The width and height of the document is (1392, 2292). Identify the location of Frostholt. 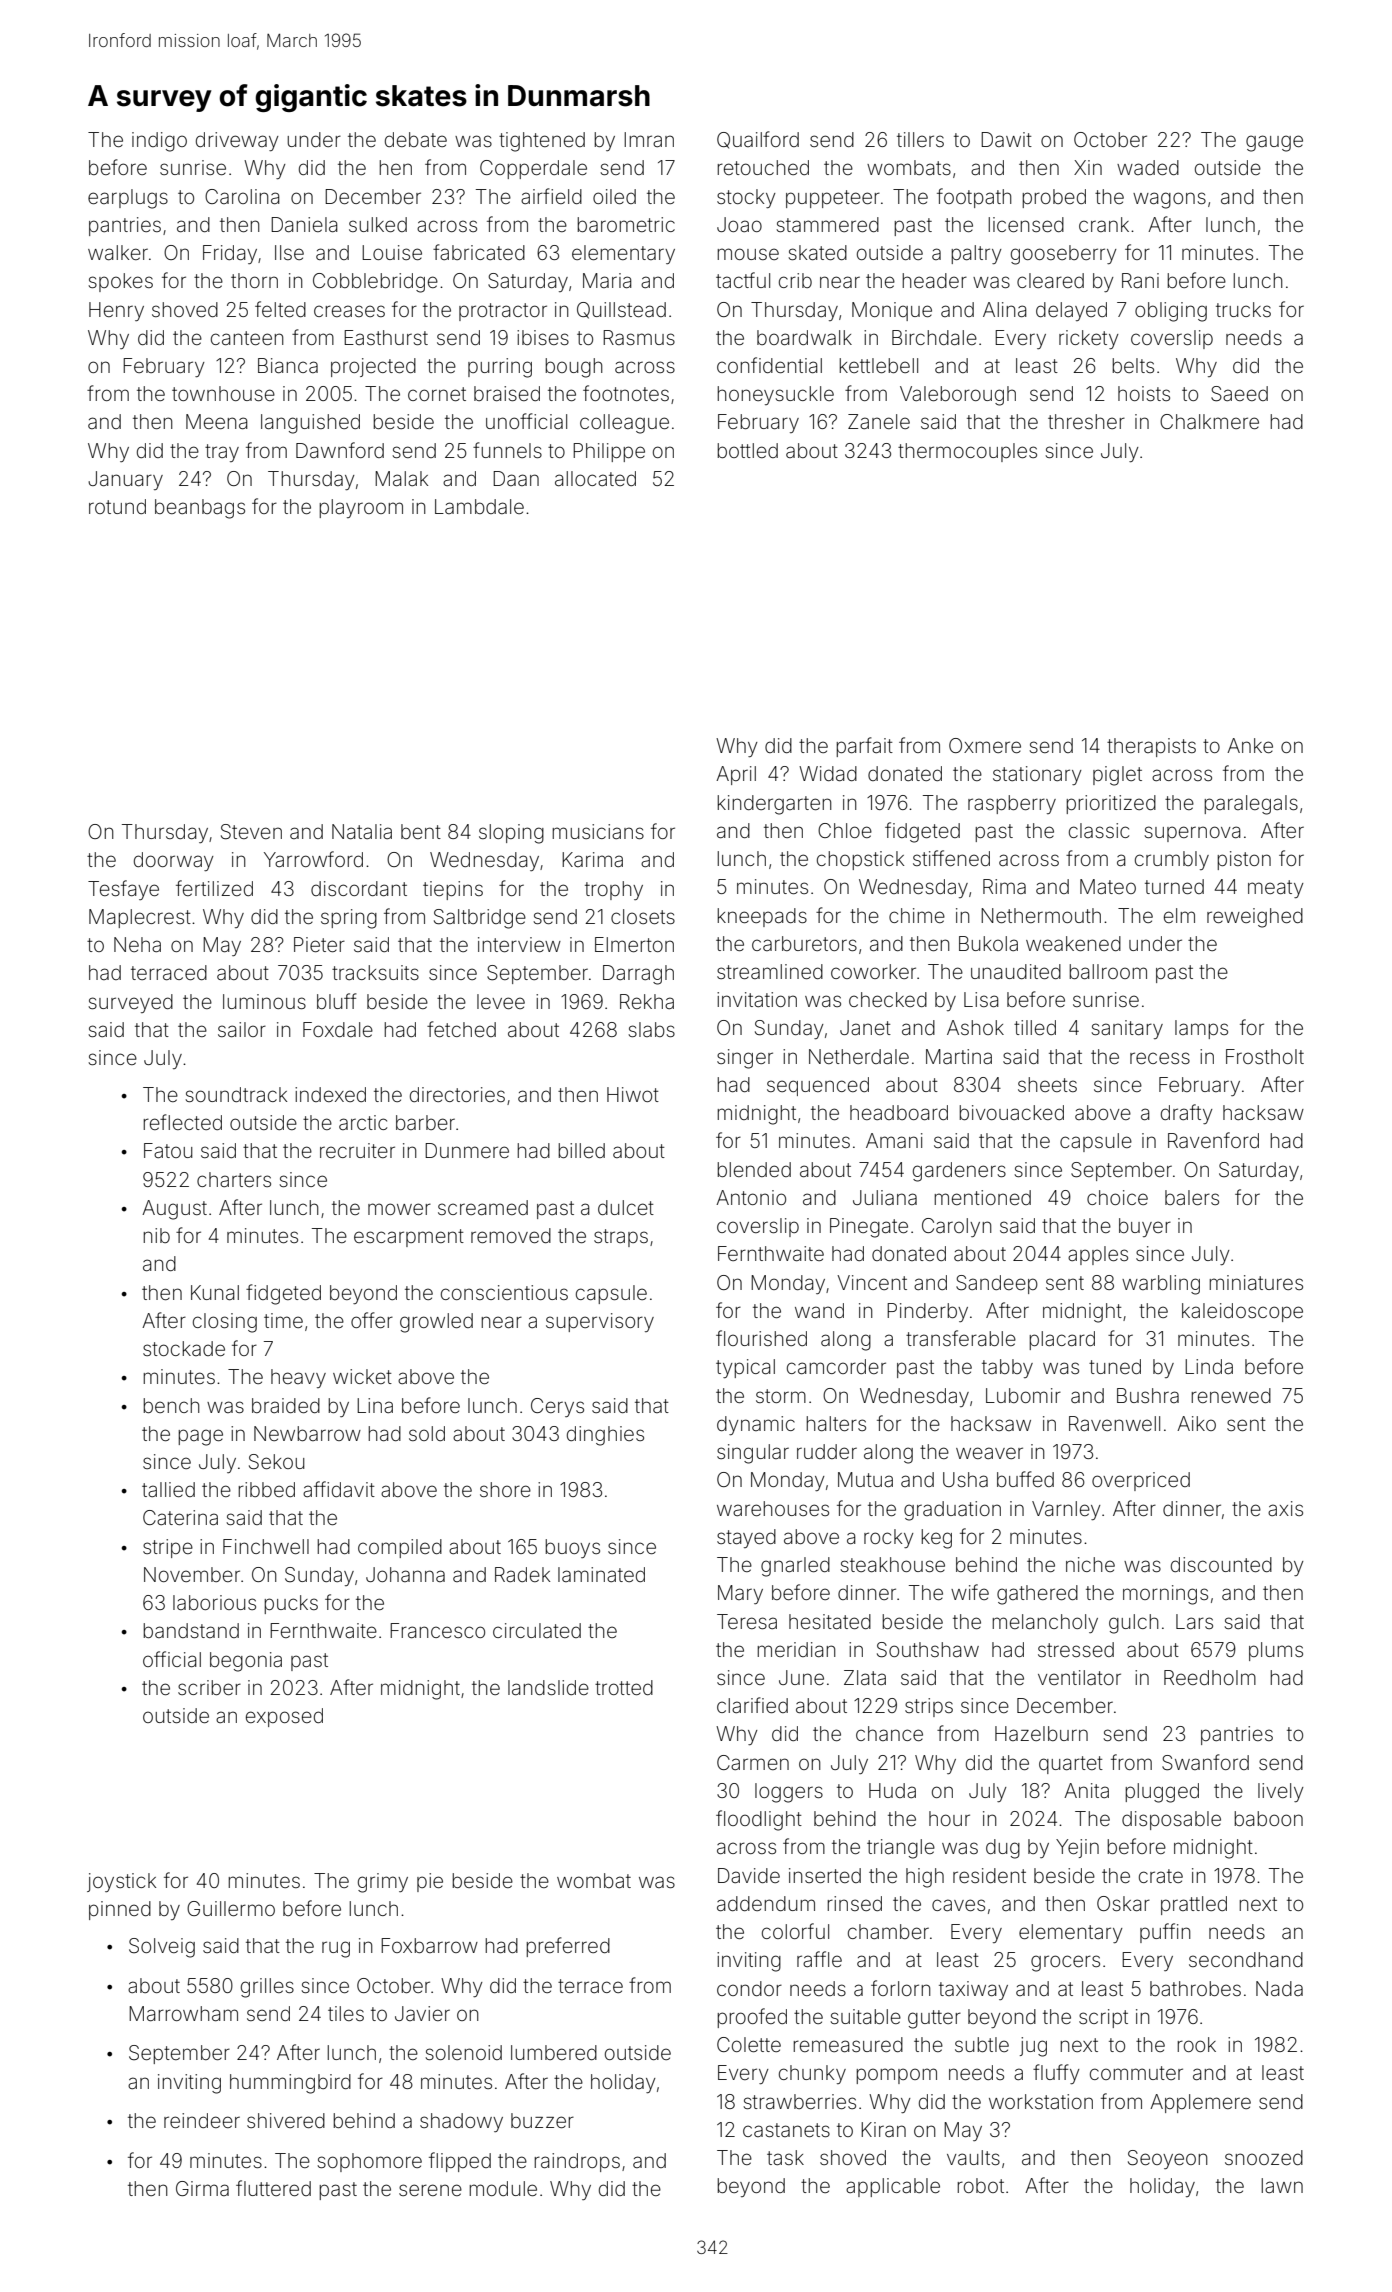
(1265, 1056).
